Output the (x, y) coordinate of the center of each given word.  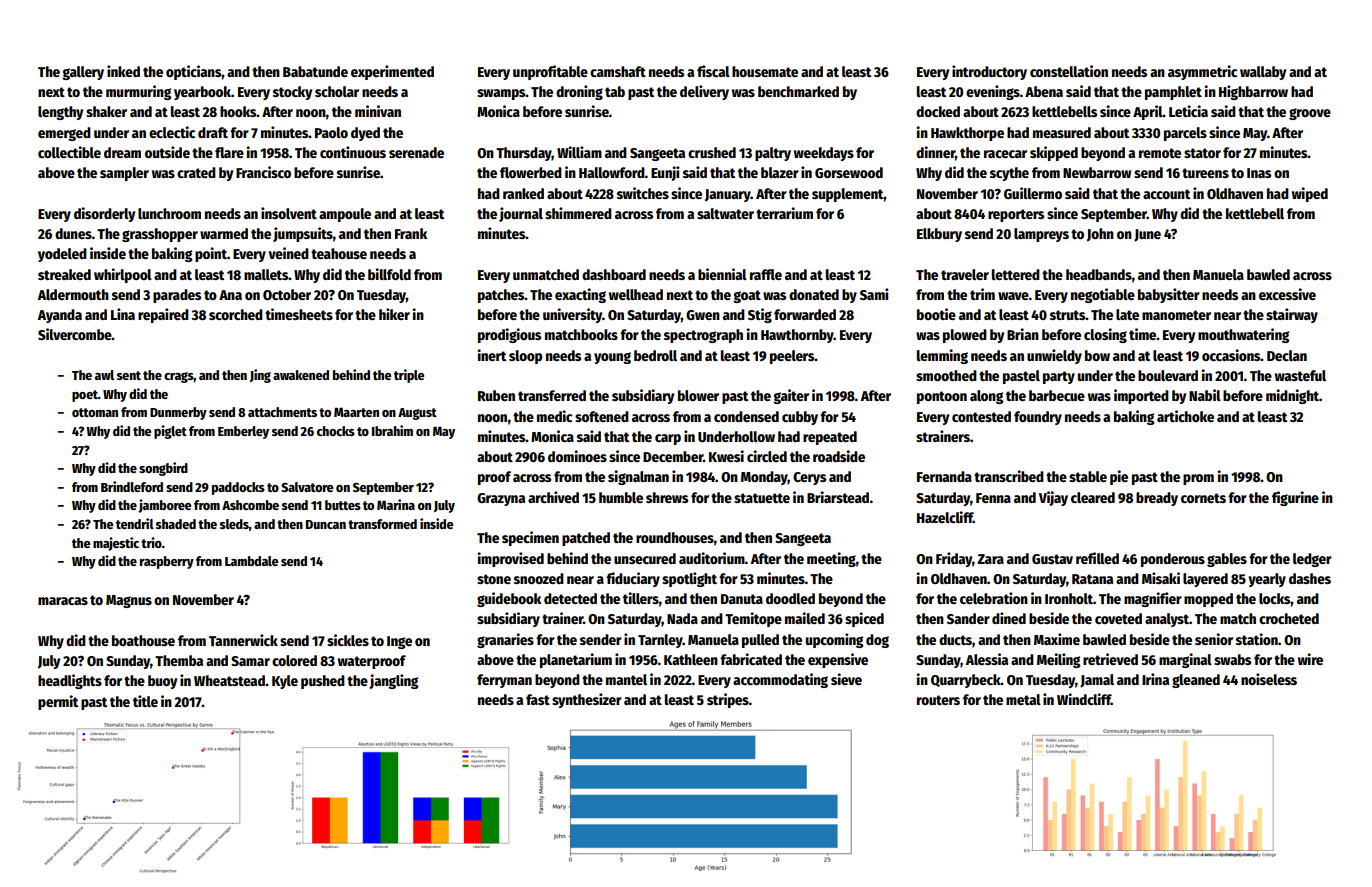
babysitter (1169, 295)
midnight (1292, 396)
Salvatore (307, 487)
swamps (501, 94)
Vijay (1053, 498)
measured (1062, 132)
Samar (250, 661)
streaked (64, 274)
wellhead (636, 294)
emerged (64, 134)
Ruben (496, 395)
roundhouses (675, 537)
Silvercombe (75, 334)
